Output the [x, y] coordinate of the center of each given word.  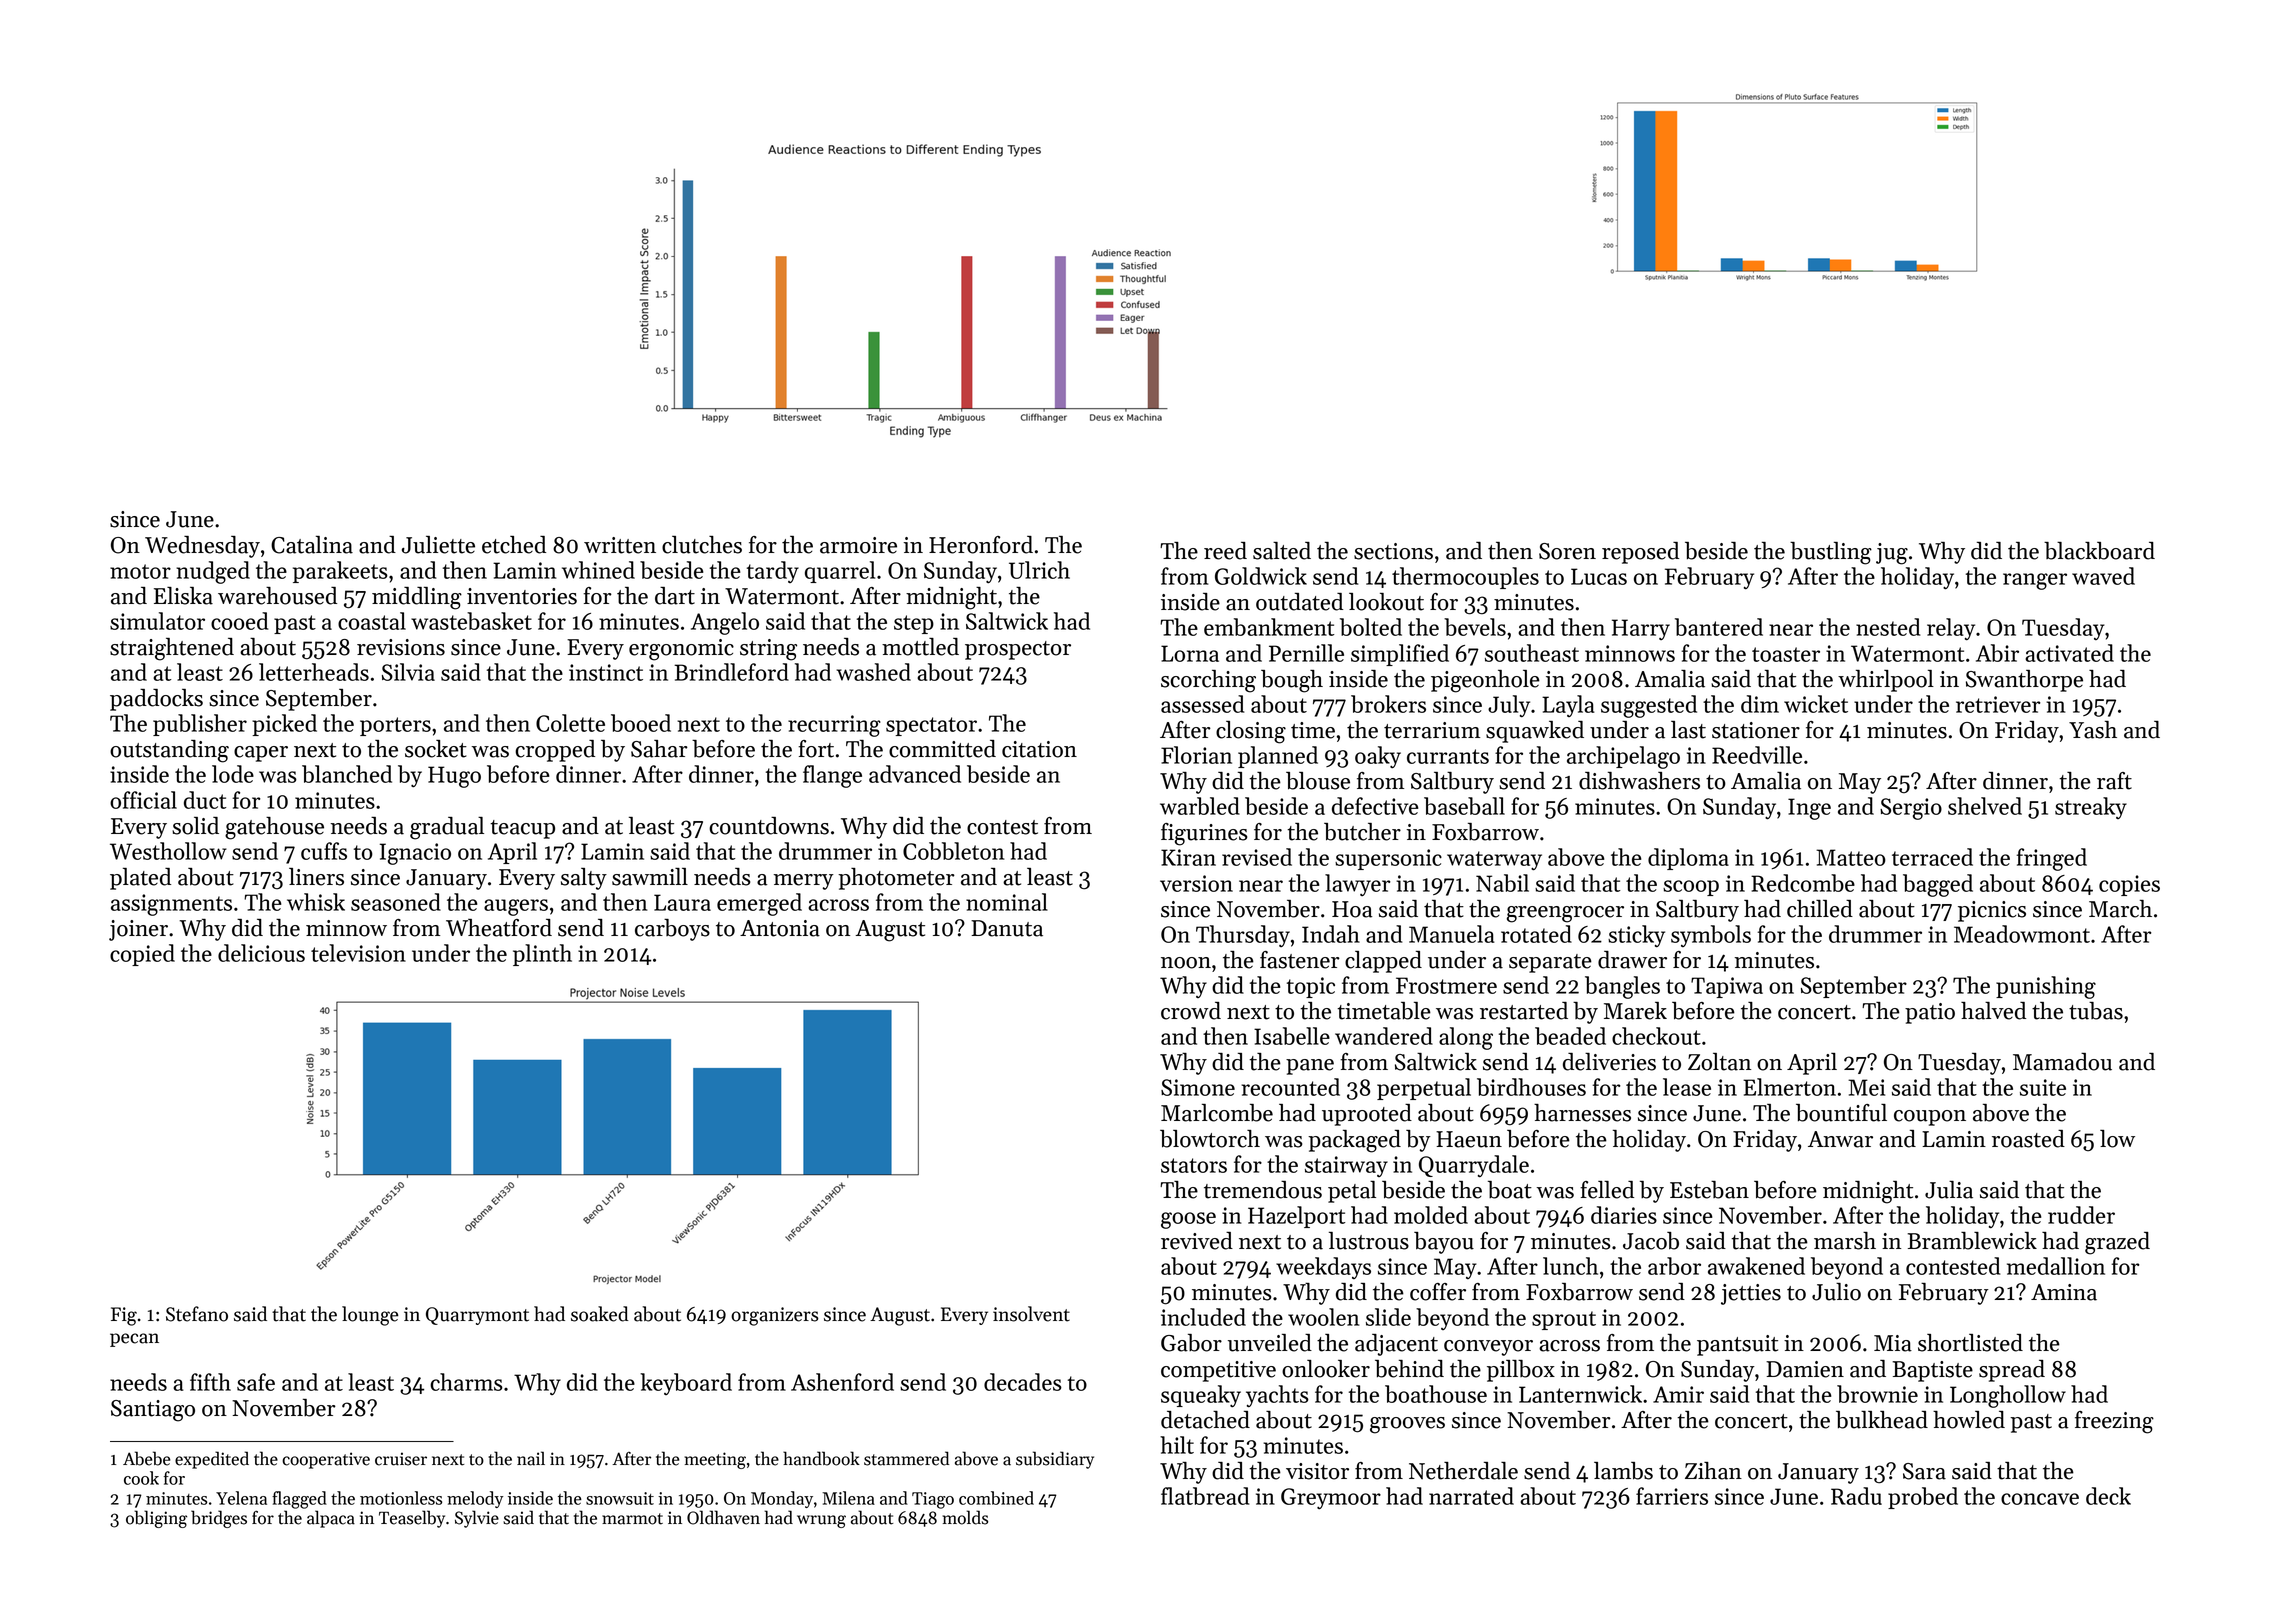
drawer [1632, 960]
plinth [542, 955]
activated [2069, 653]
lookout [1386, 602]
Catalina [312, 545]
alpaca [331, 1519]
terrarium [1432, 730]
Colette [570, 723]
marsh [1845, 1241]
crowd [1191, 1011]
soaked [599, 1314]
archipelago [1623, 757]
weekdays [1323, 1268]
